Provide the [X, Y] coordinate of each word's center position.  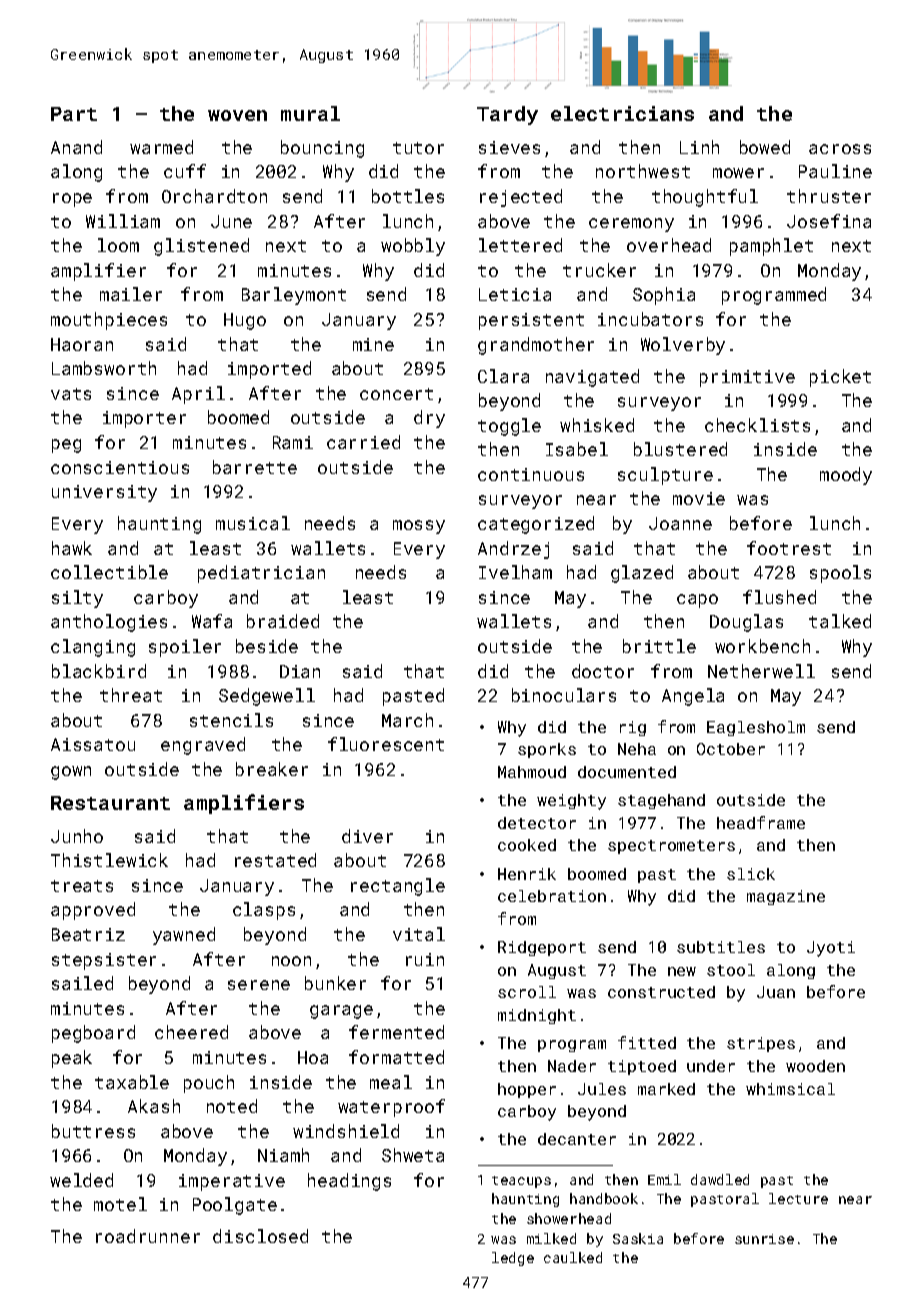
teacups [521, 1182]
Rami [293, 442]
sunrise [764, 1239]
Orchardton [214, 196]
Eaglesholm [756, 728]
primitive [747, 378]
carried [363, 442]
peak [72, 1059]
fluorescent [386, 744]
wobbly [413, 247]
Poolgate [235, 1206]
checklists [757, 425]
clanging [93, 648]
